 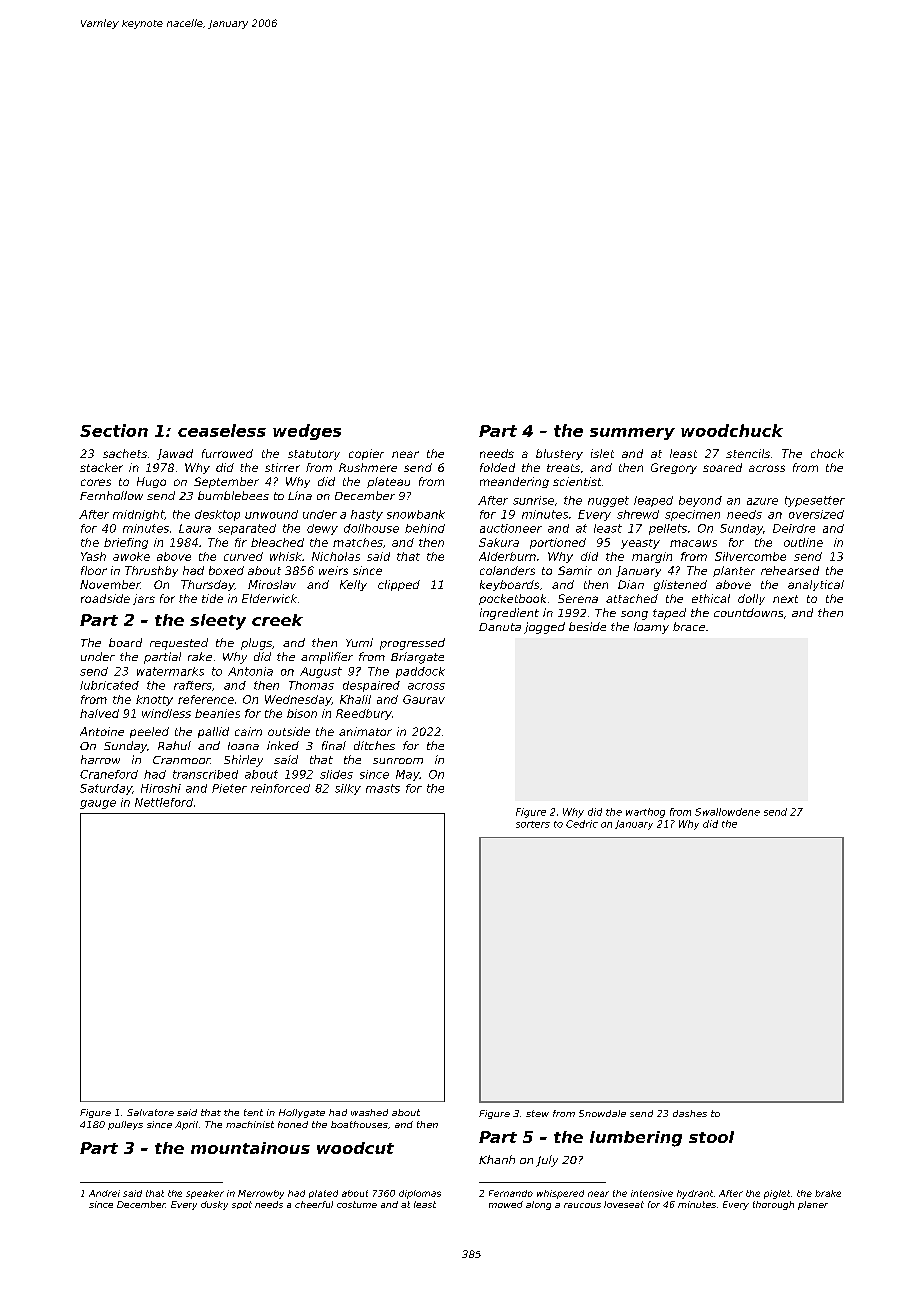 I want to click on requested, so click(x=179, y=644).
